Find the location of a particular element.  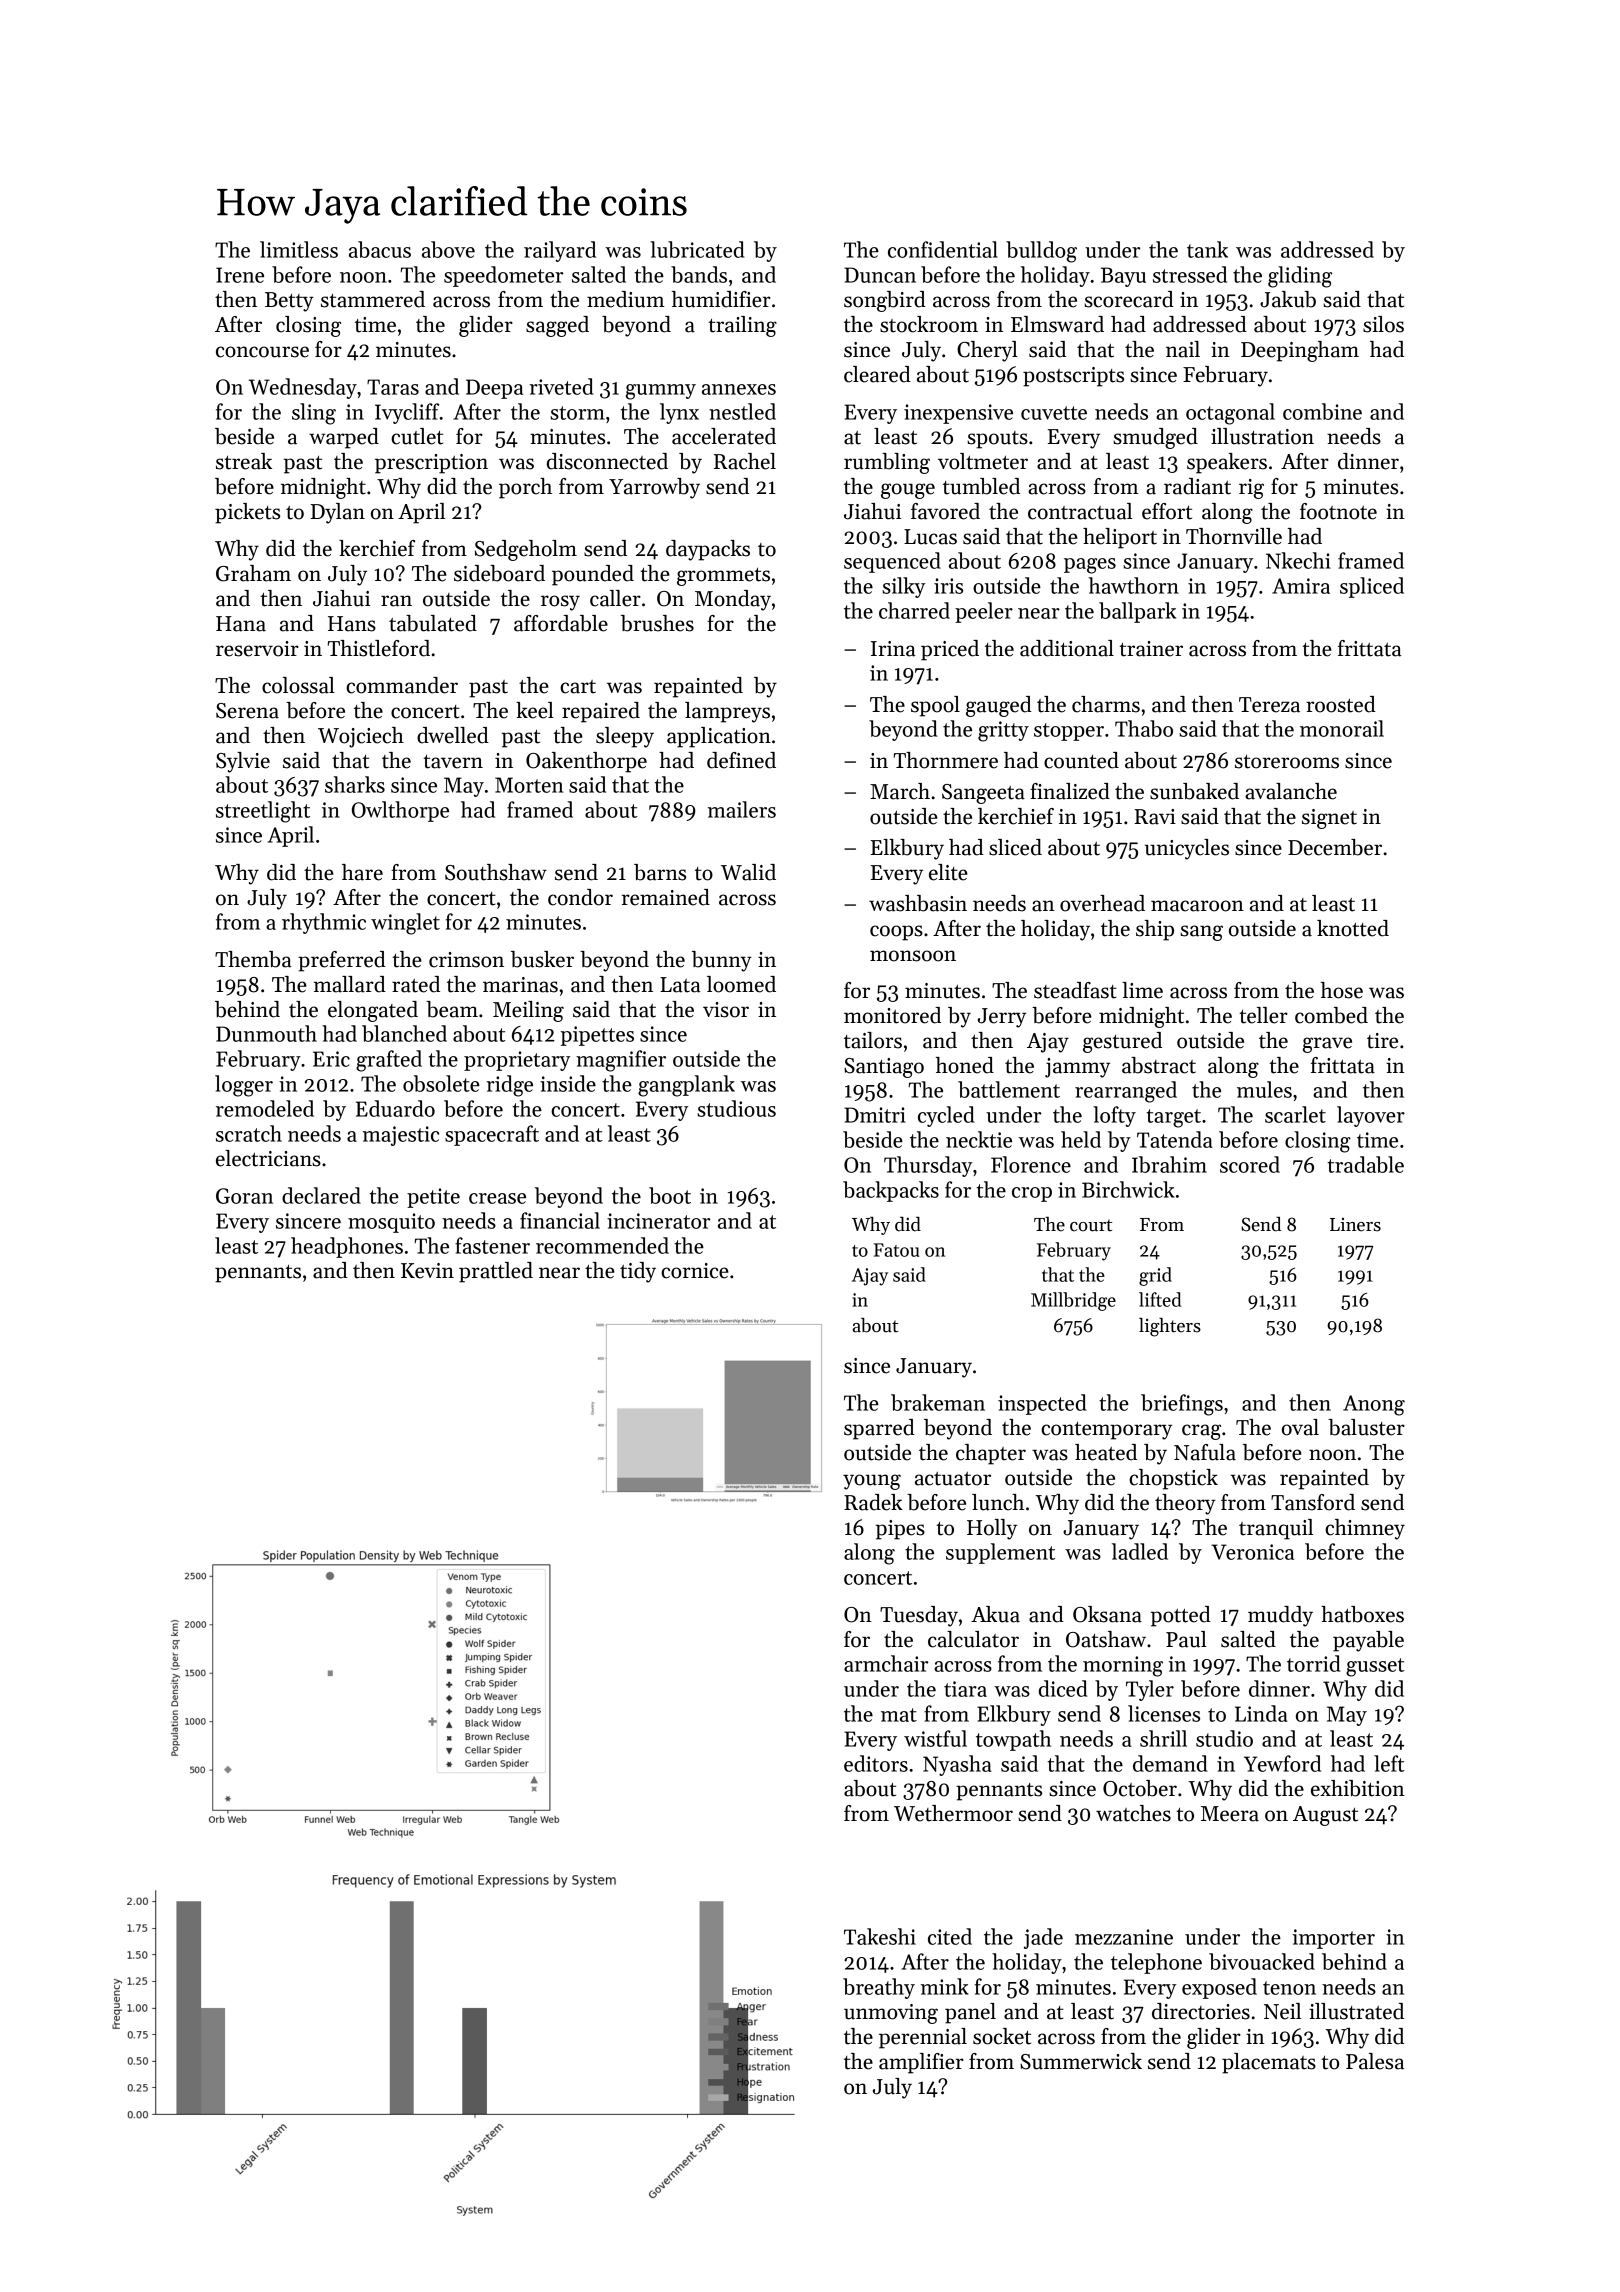

Yarrowby is located at coordinates (654, 488).
